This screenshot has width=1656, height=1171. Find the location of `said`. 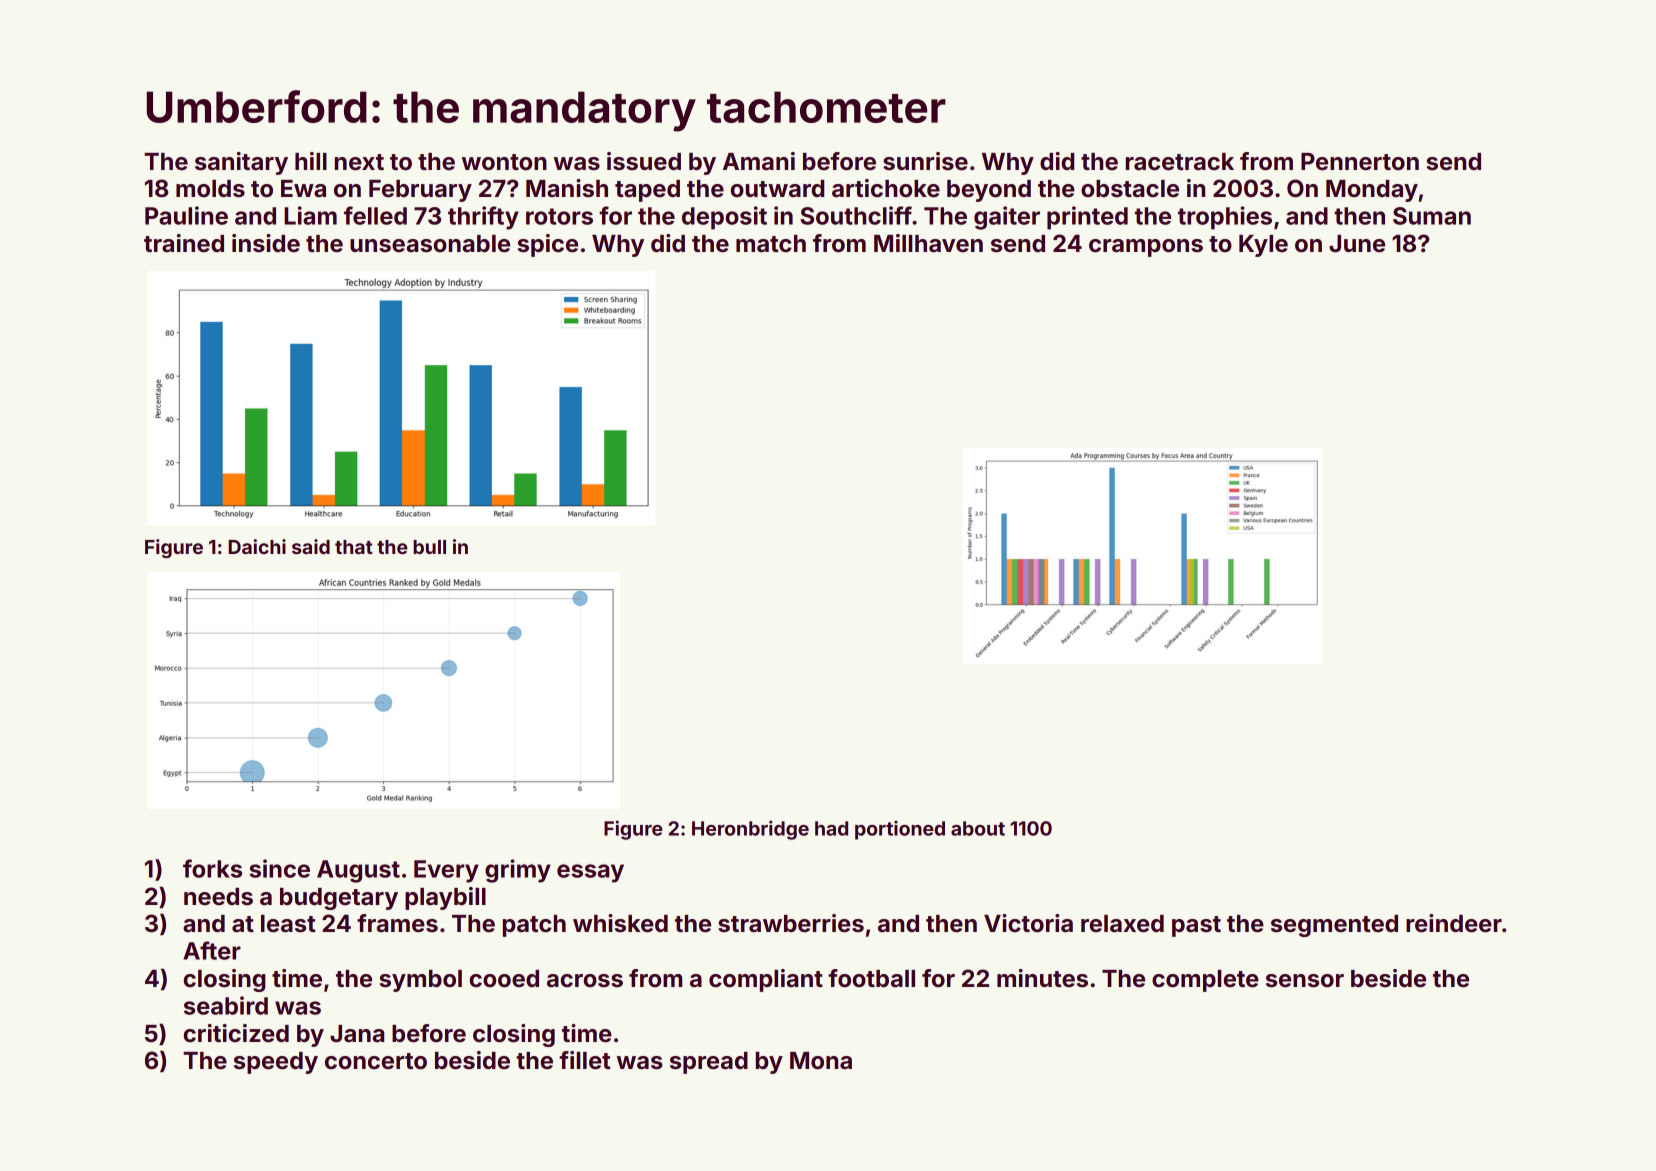

said is located at coordinates (311, 546).
